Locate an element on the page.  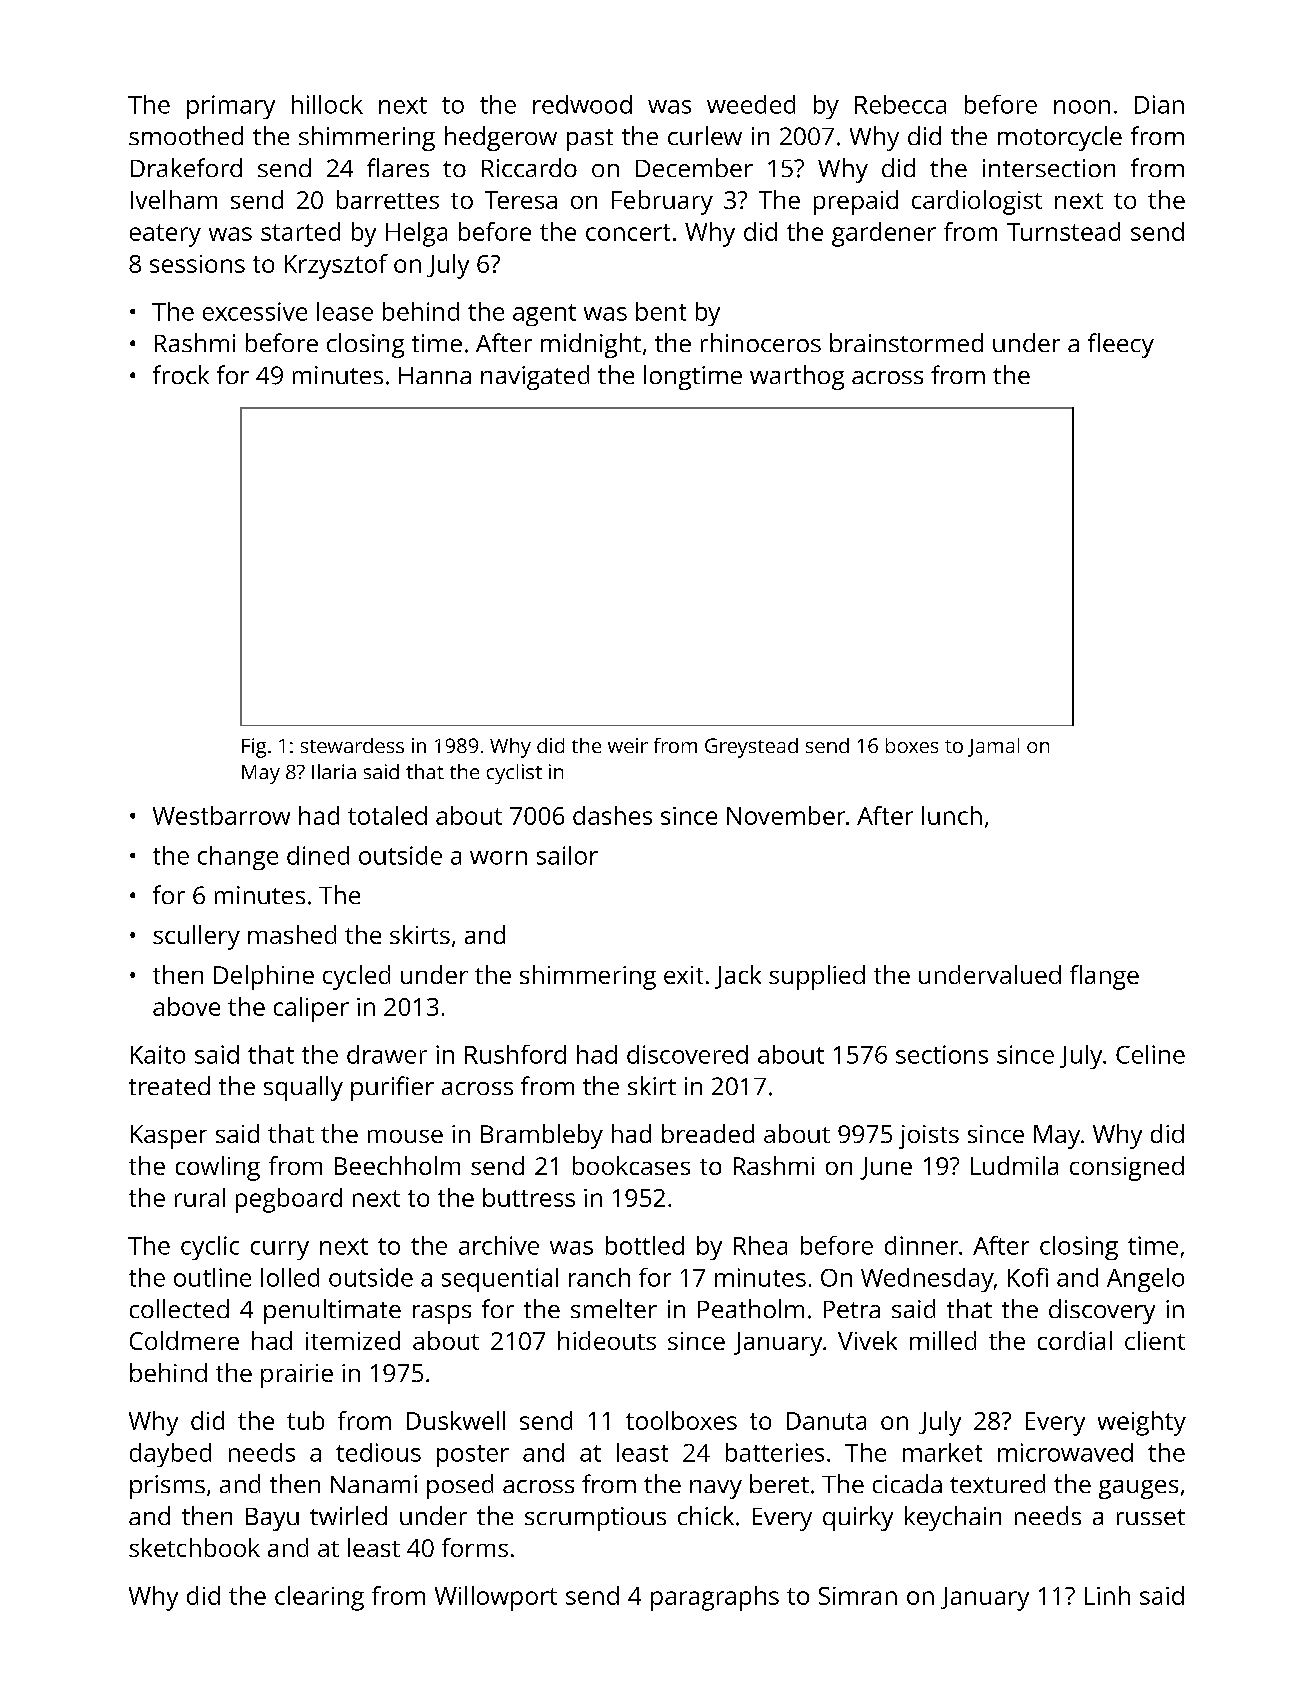
Fig is located at coordinates (254, 748).
